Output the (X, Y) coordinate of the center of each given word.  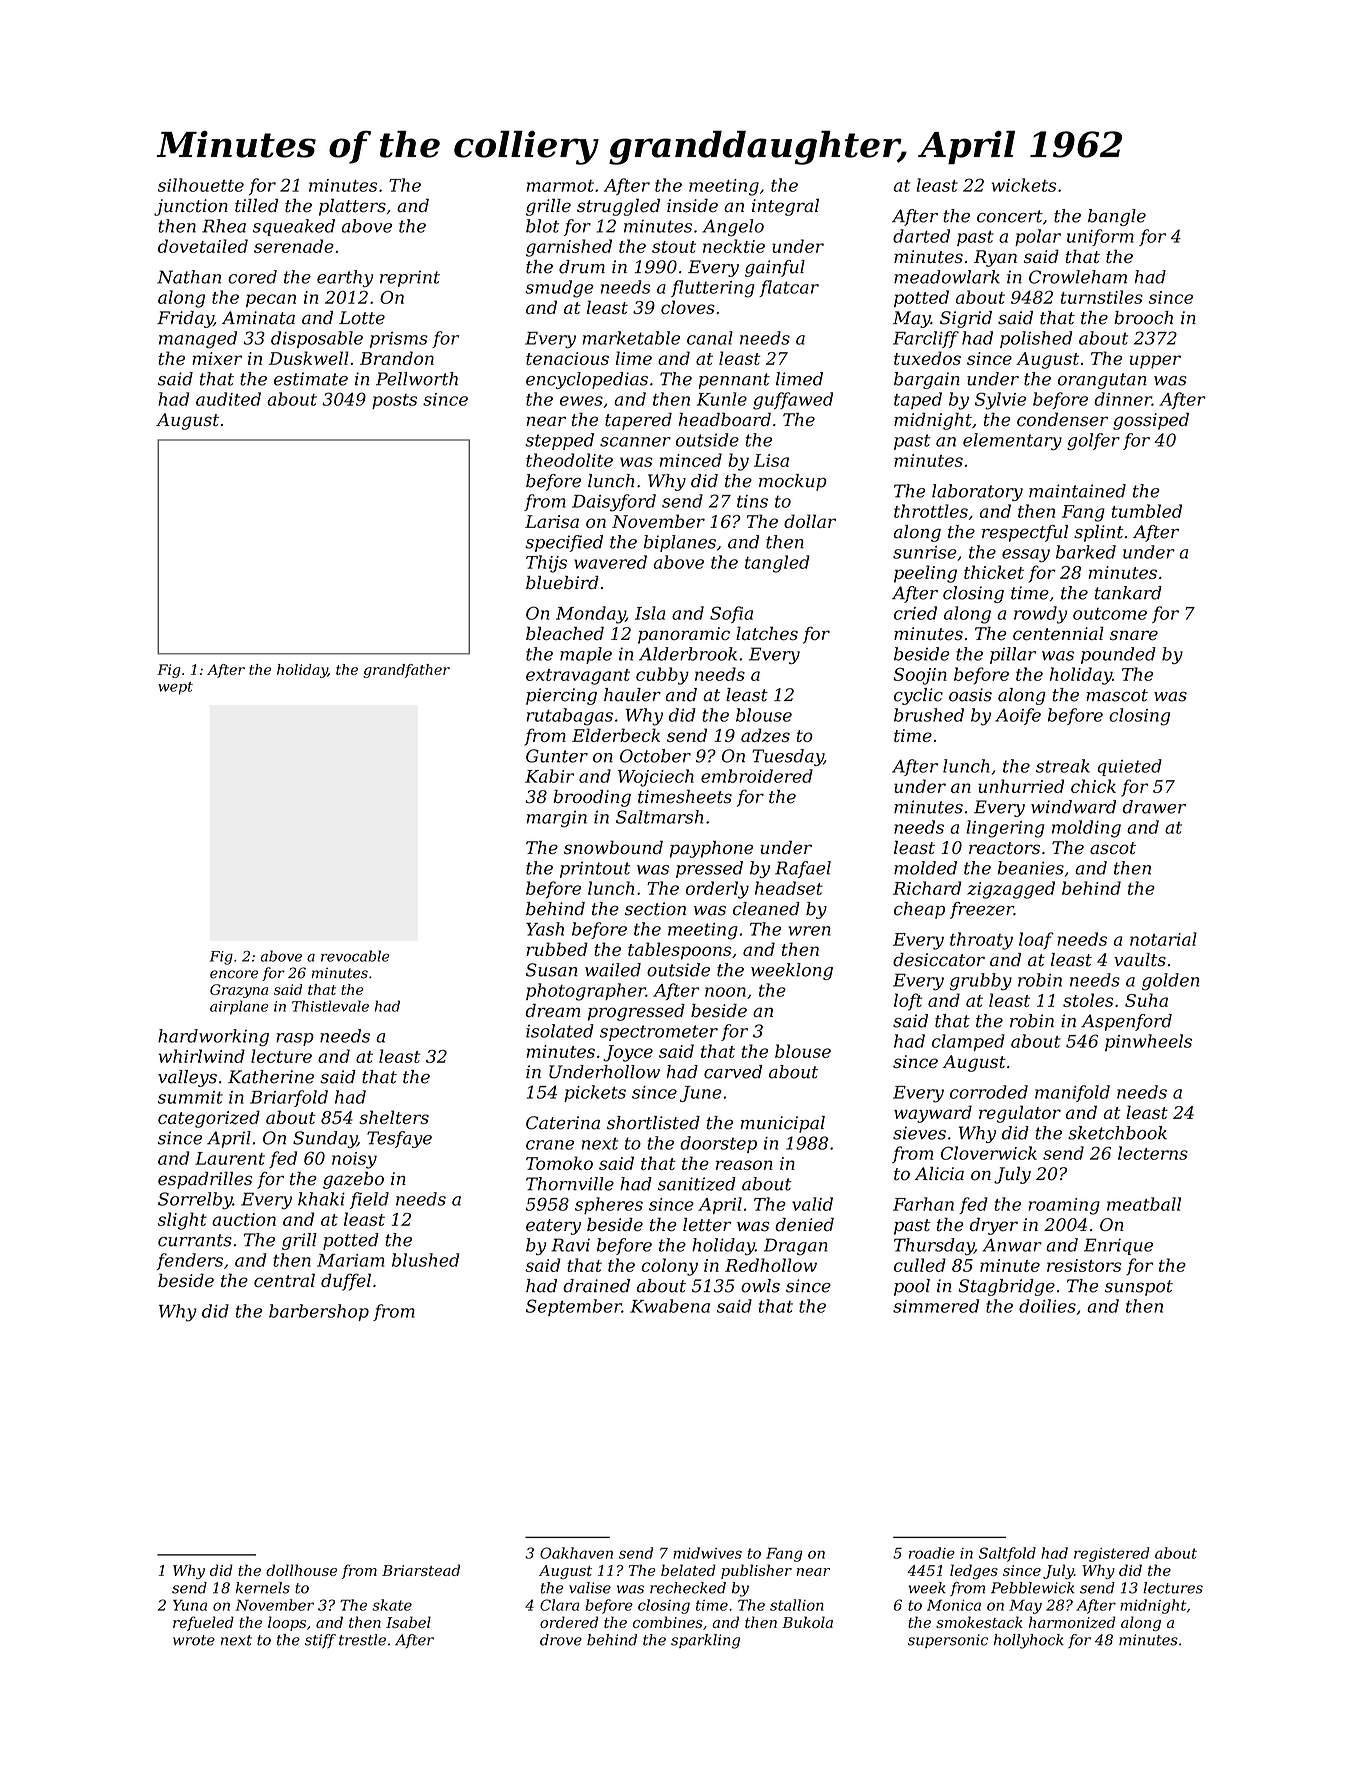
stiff (320, 1641)
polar (1038, 237)
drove (561, 1640)
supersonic (948, 1641)
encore (234, 974)
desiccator (939, 960)
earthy (345, 278)
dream (553, 1010)
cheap (919, 910)
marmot (560, 186)
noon (725, 992)
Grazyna (239, 991)
